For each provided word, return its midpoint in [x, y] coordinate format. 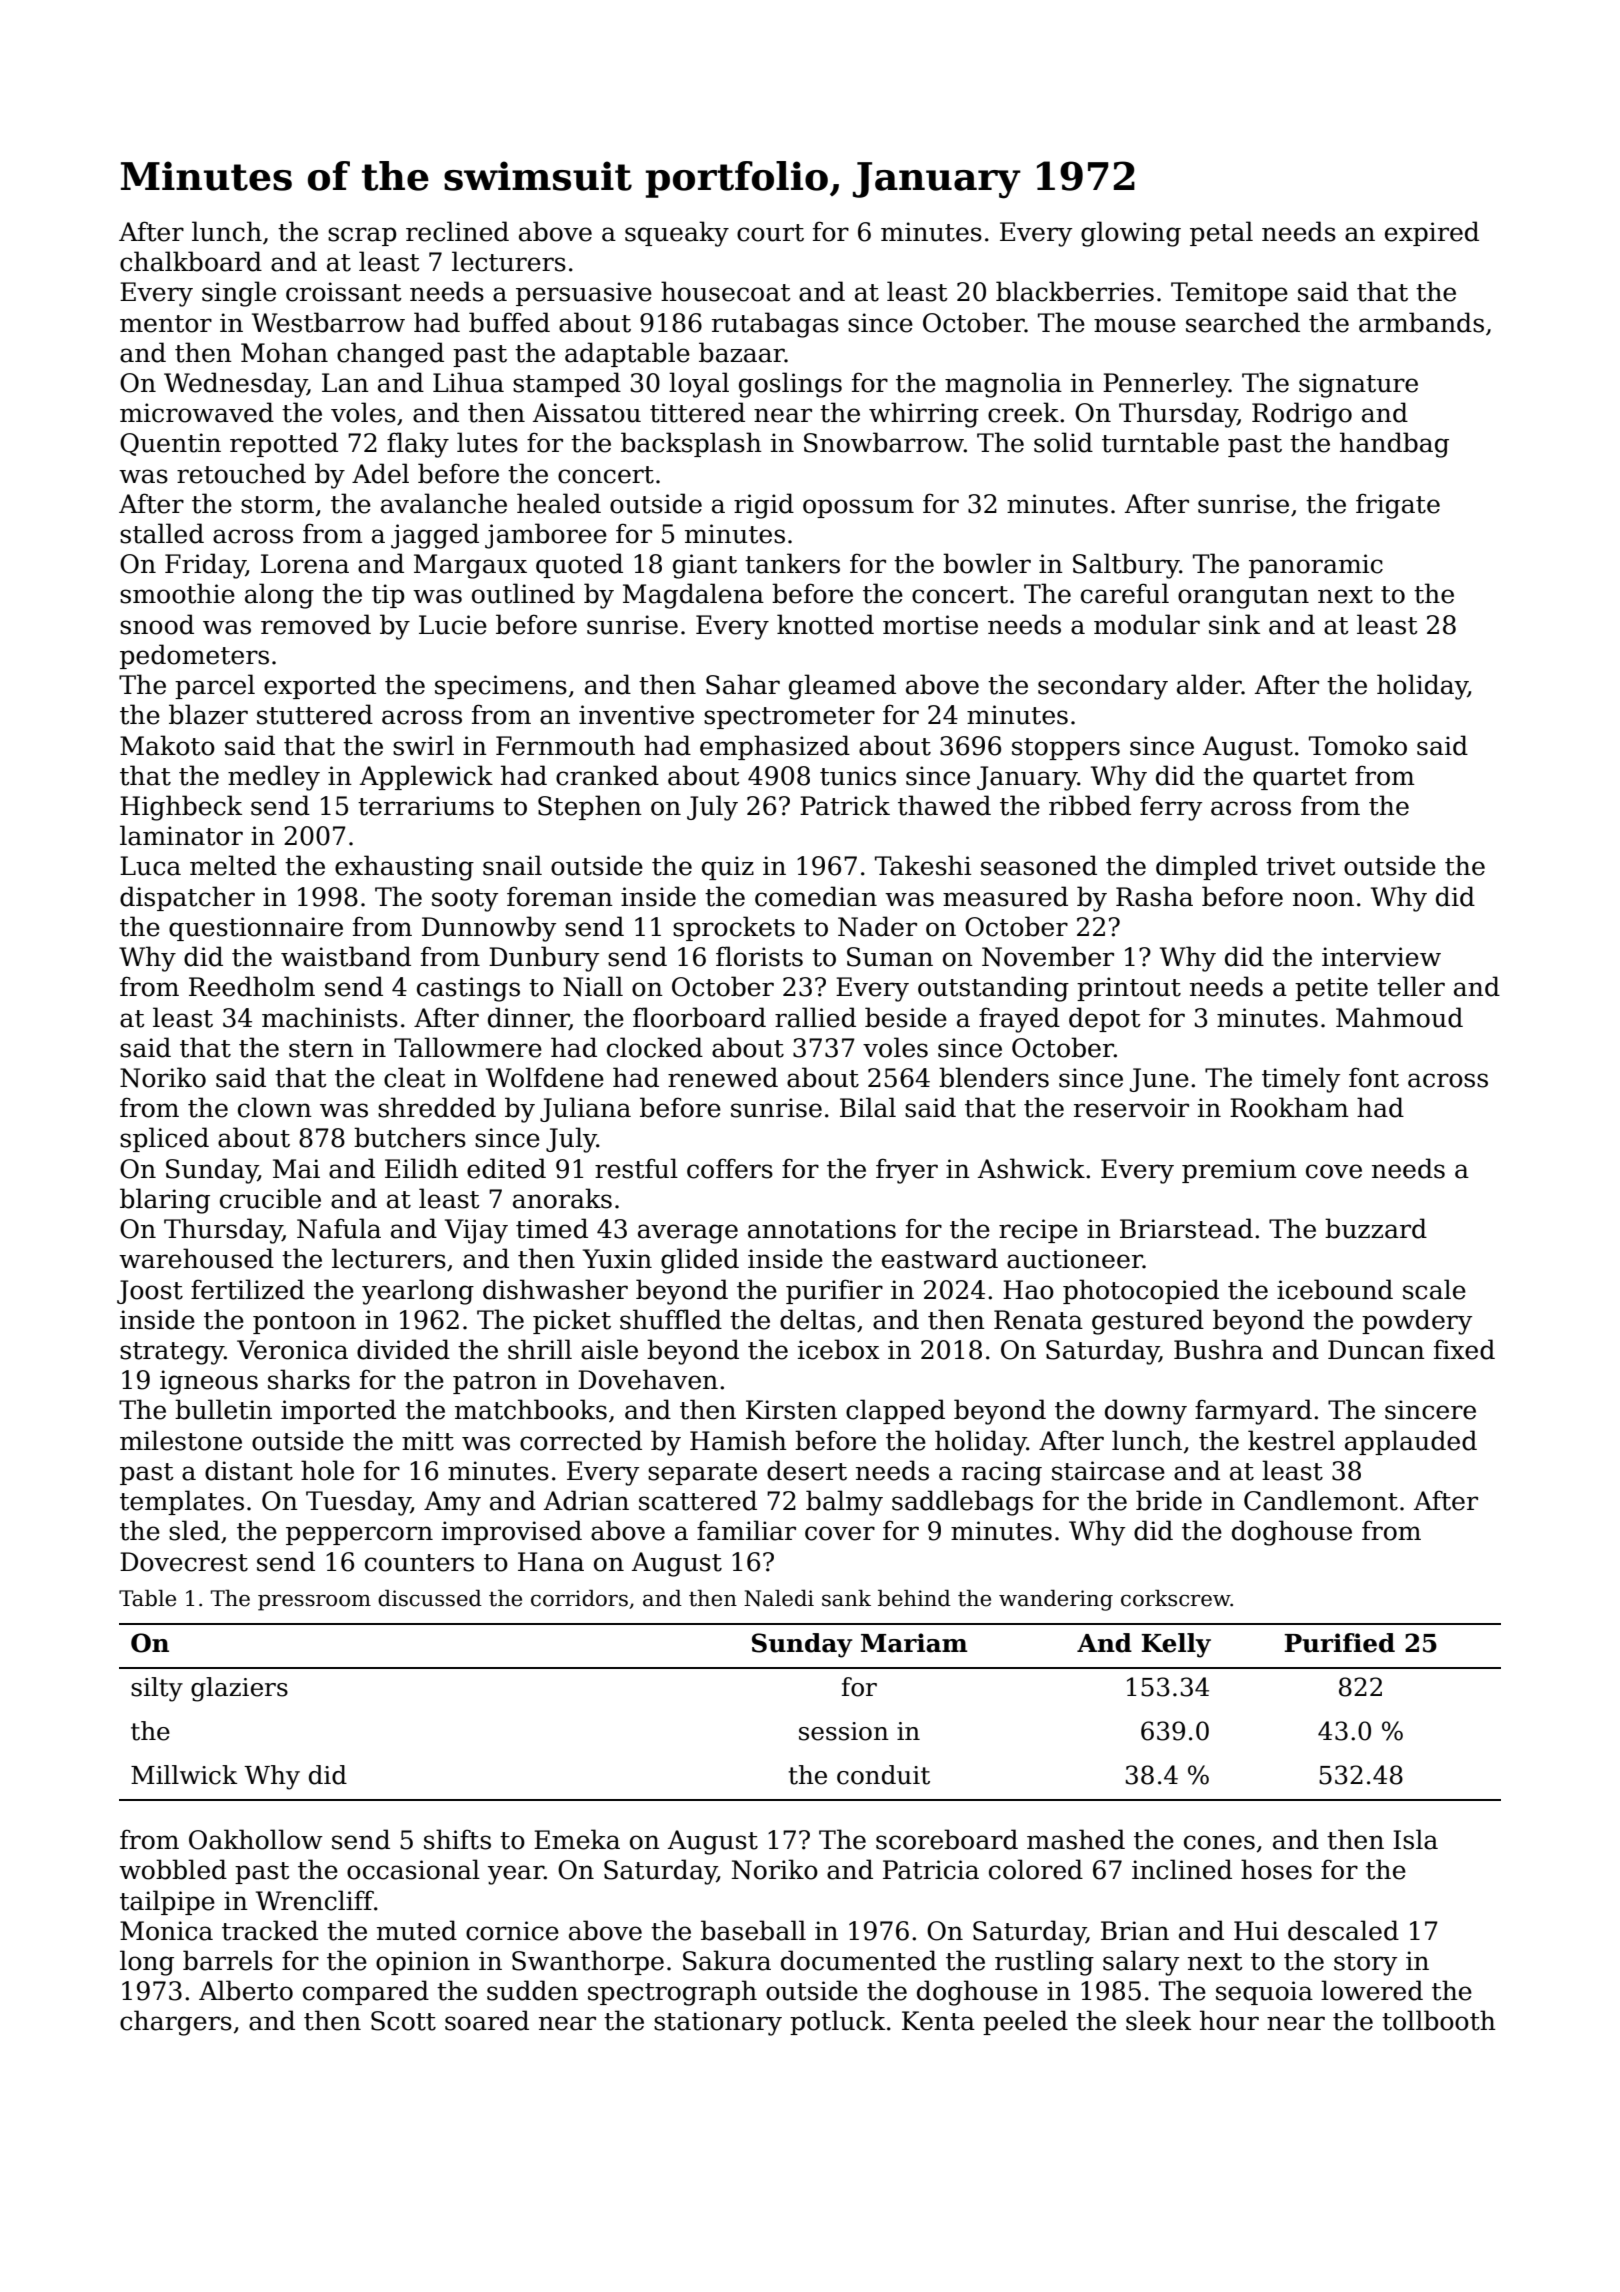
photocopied [1141, 1291]
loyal [699, 385]
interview [1381, 957]
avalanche [444, 503]
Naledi [779, 1598]
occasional [413, 1869]
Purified [1339, 1643]
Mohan [284, 352]
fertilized [248, 1289]
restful [636, 1168]
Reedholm [252, 986]
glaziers [239, 1689]
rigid [764, 506]
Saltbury [1126, 566]
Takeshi [923, 865]
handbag [1394, 445]
